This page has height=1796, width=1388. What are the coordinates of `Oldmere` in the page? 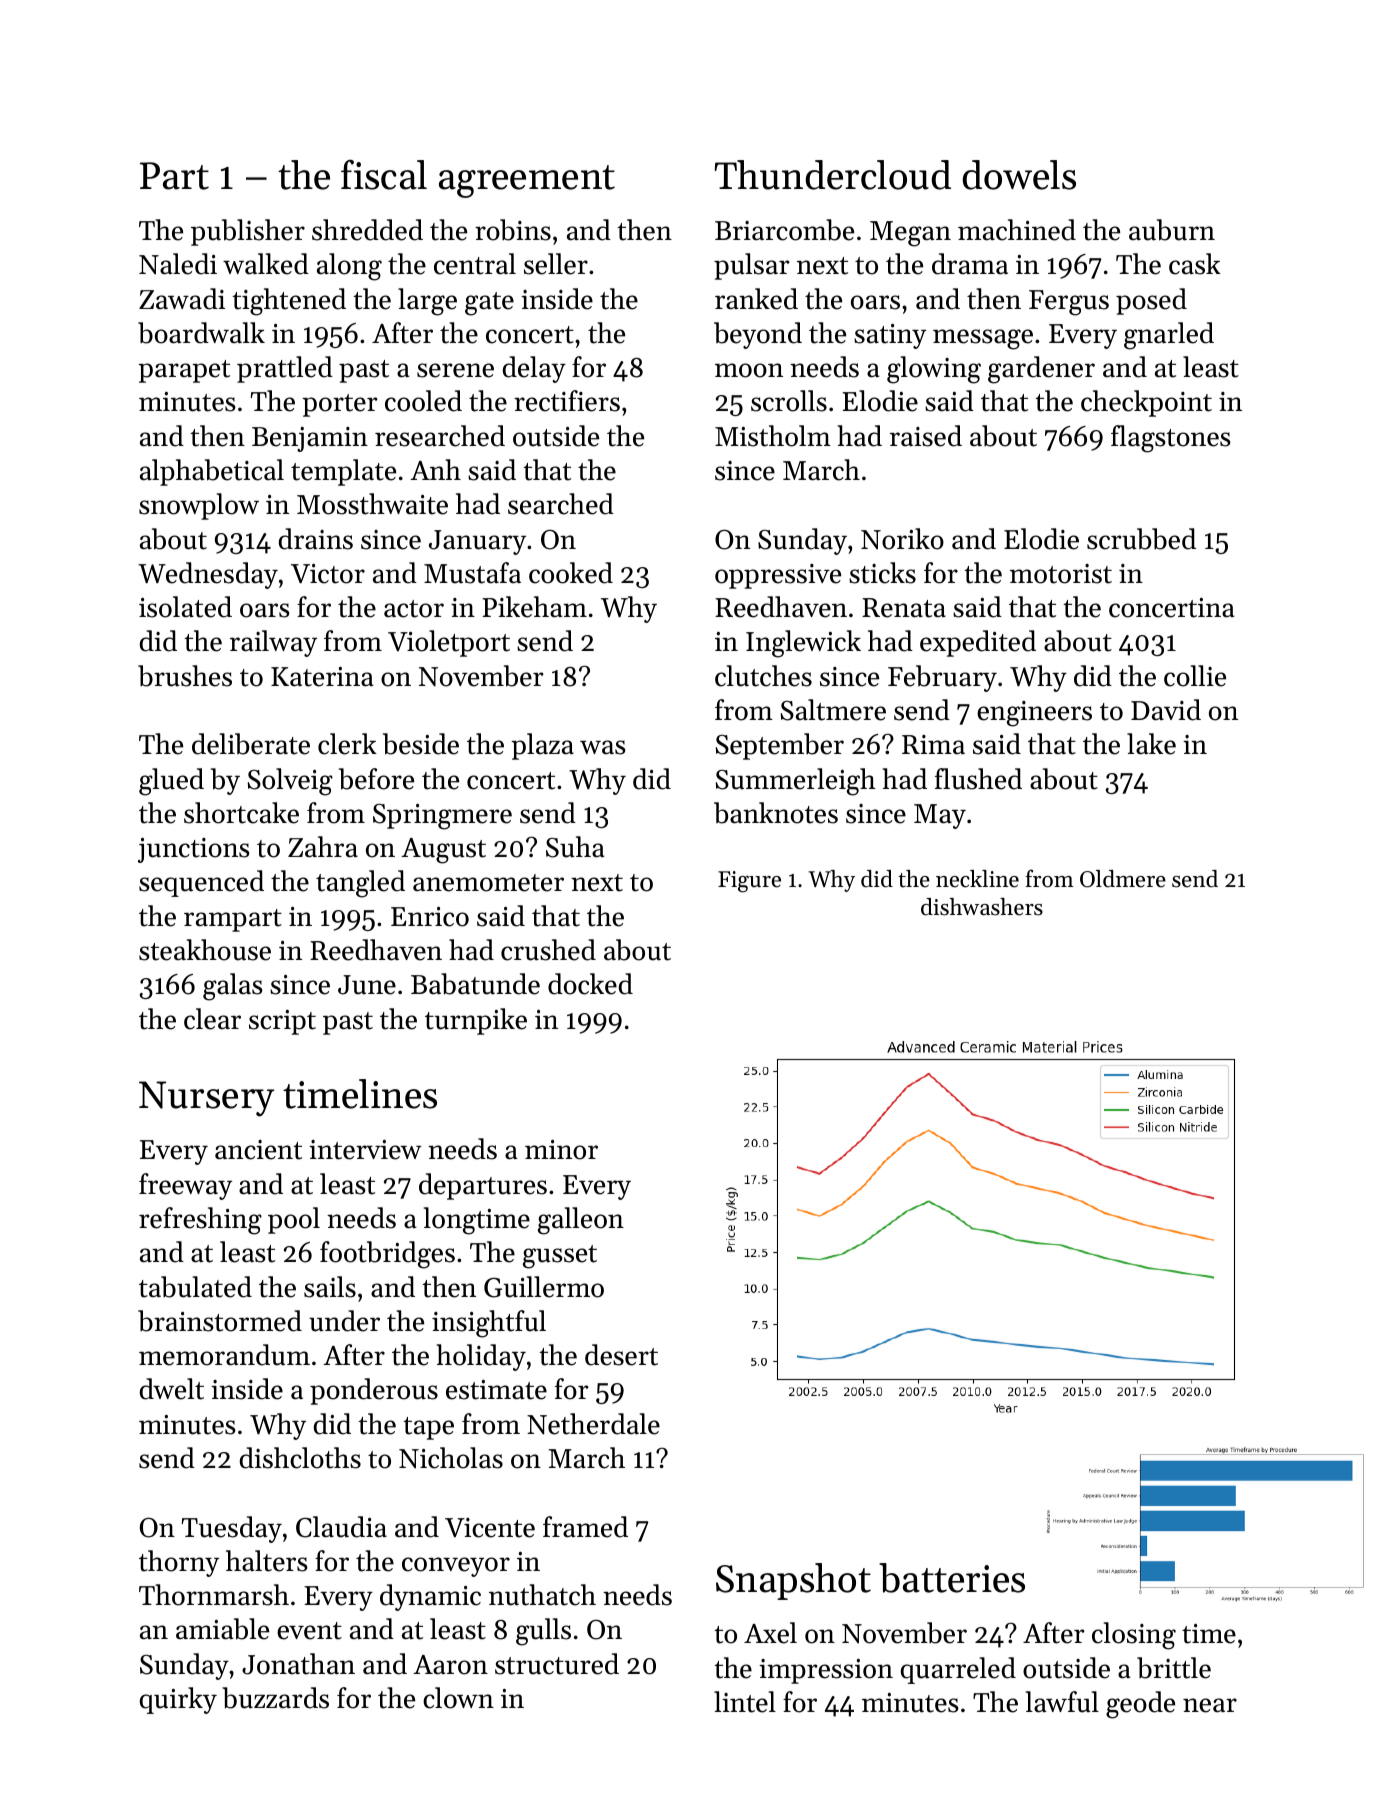 It's located at (1123, 879).
